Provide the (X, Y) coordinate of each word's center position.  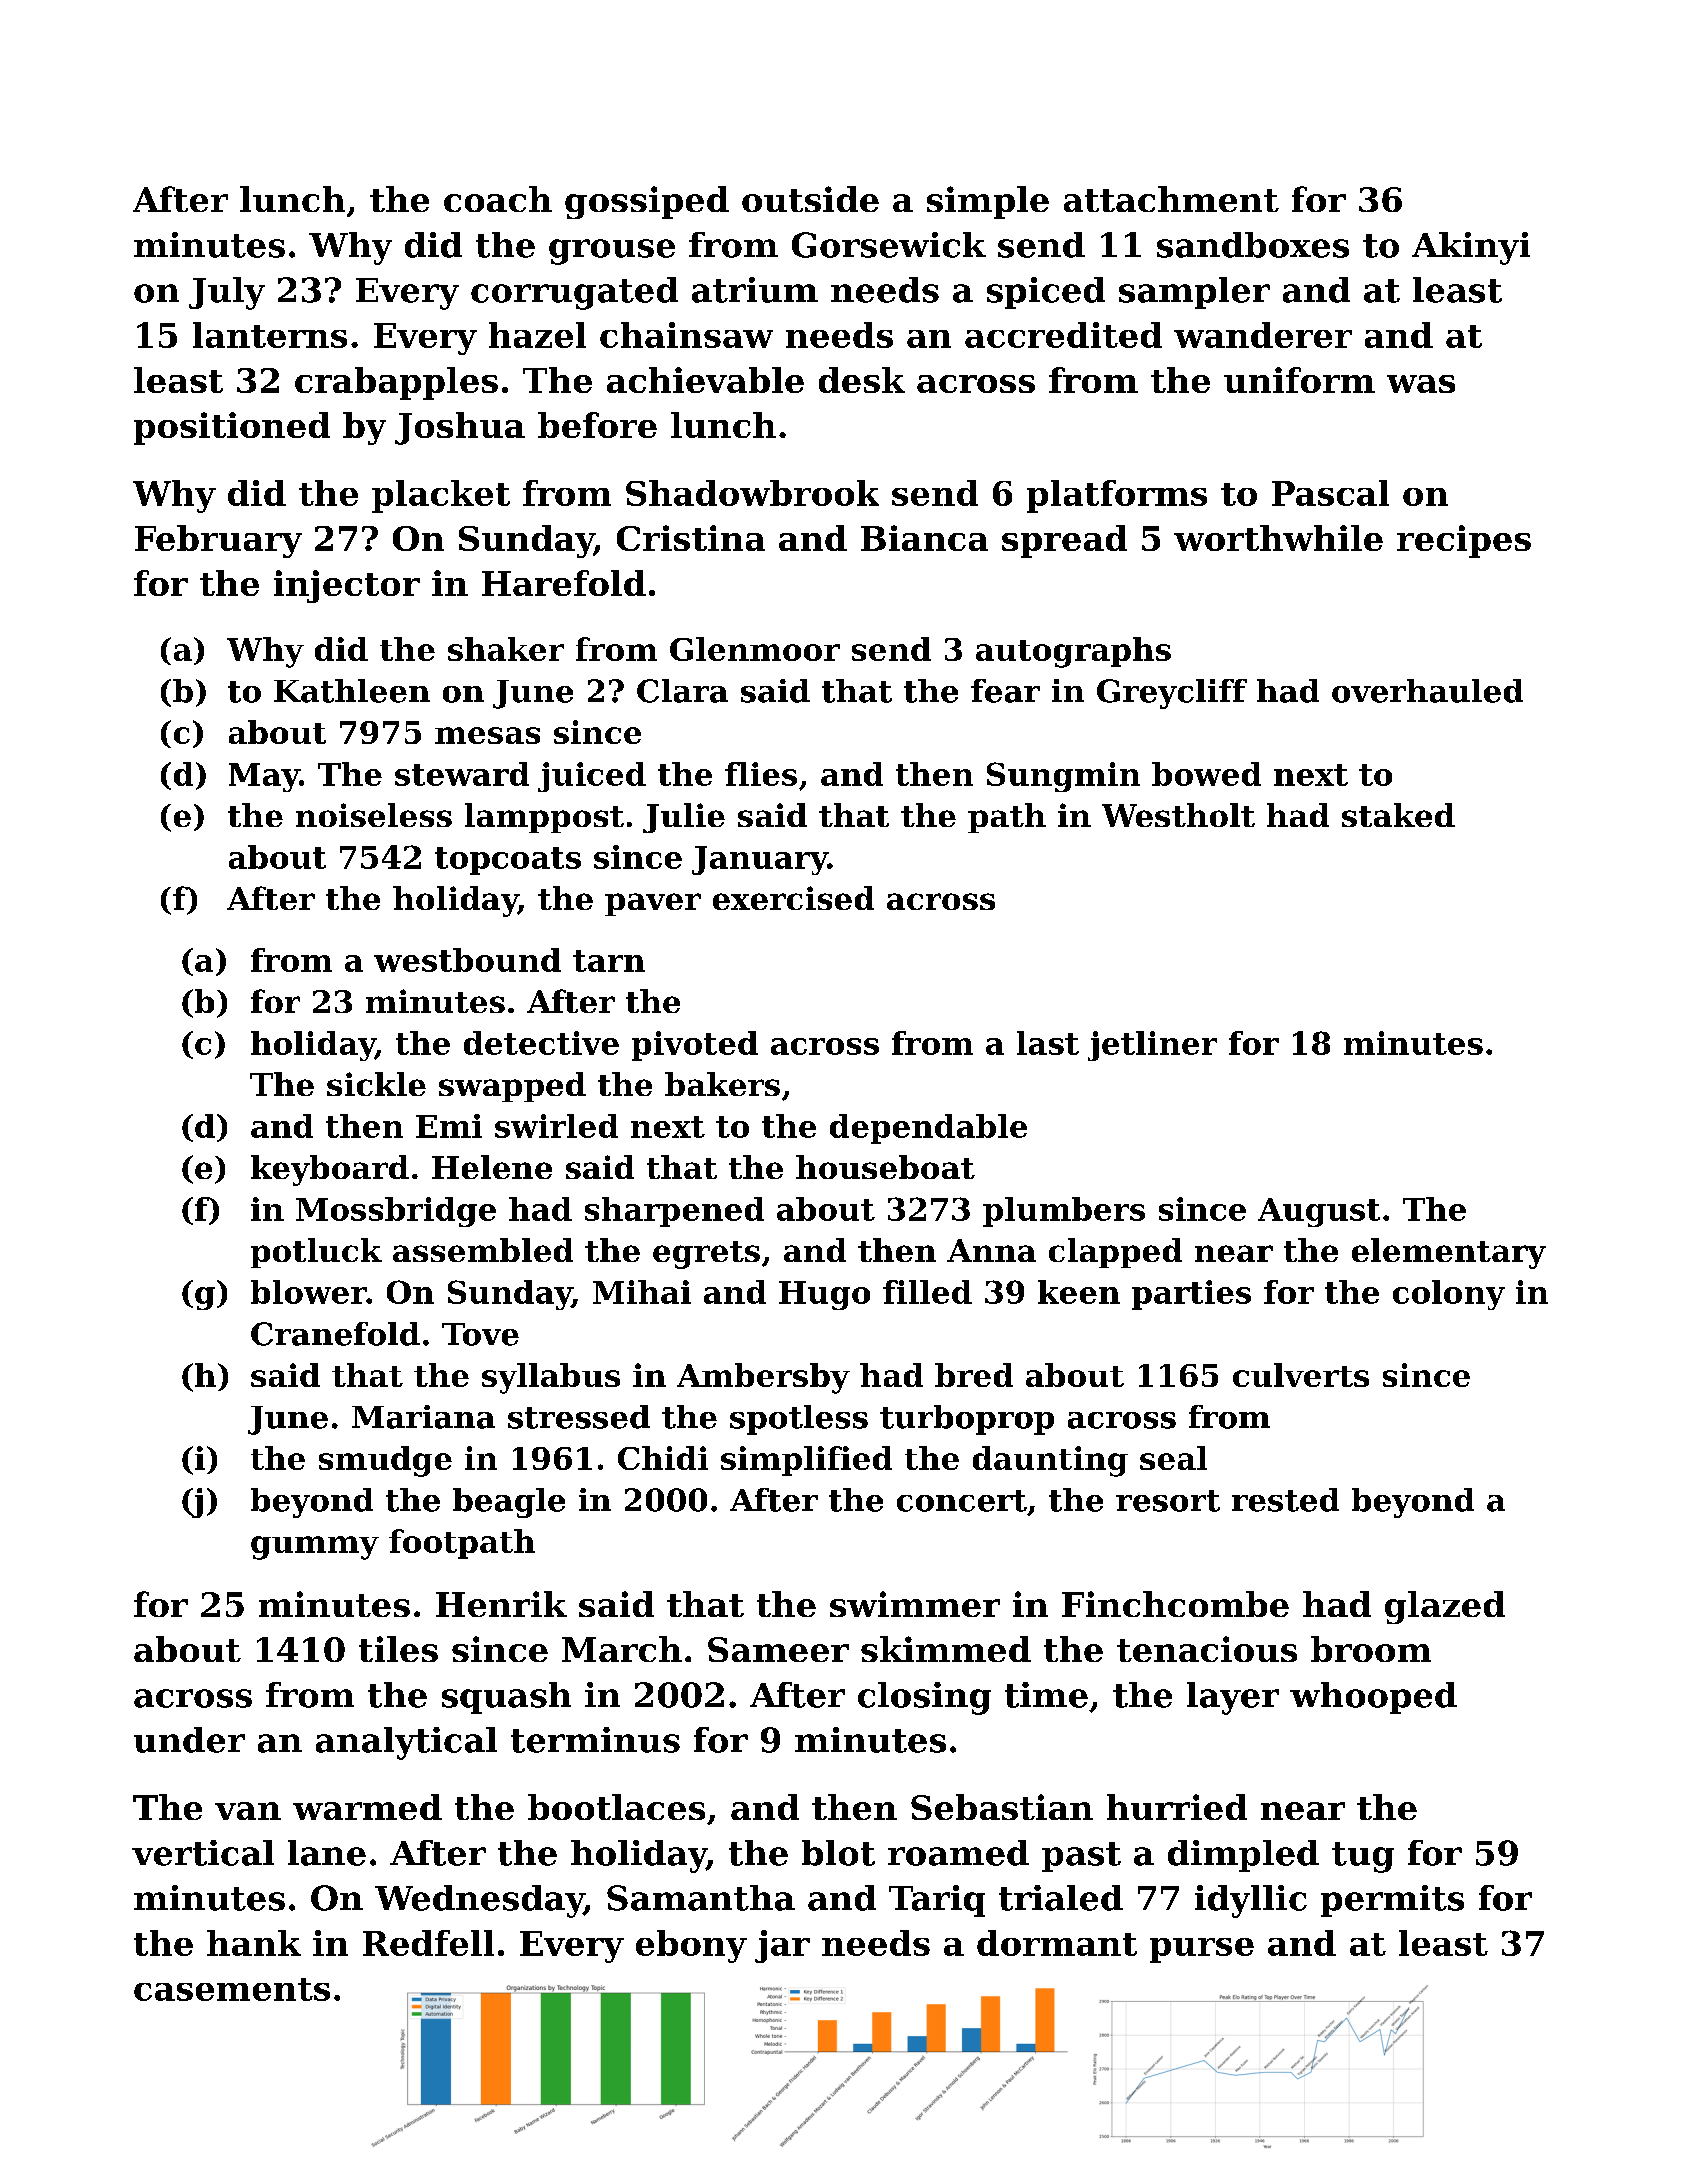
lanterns (270, 335)
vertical (203, 1853)
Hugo (824, 1295)
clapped (1115, 1253)
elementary (1449, 1253)
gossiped (647, 202)
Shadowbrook (752, 493)
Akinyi (1471, 248)
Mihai (642, 1292)
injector (347, 586)
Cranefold (335, 1334)
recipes (1464, 541)
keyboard (330, 1170)
